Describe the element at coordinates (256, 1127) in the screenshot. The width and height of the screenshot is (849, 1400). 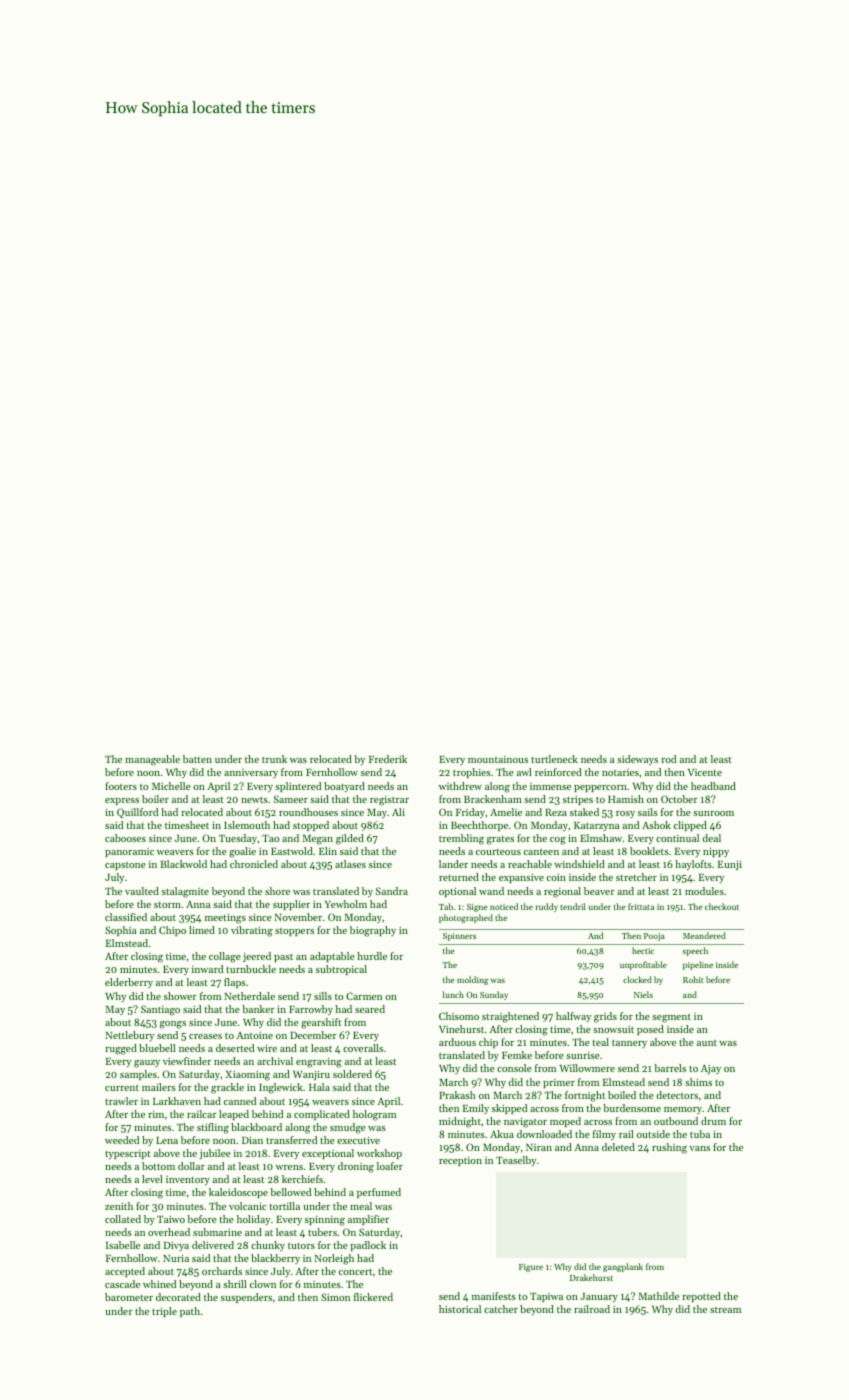
I see `blackboard` at that location.
